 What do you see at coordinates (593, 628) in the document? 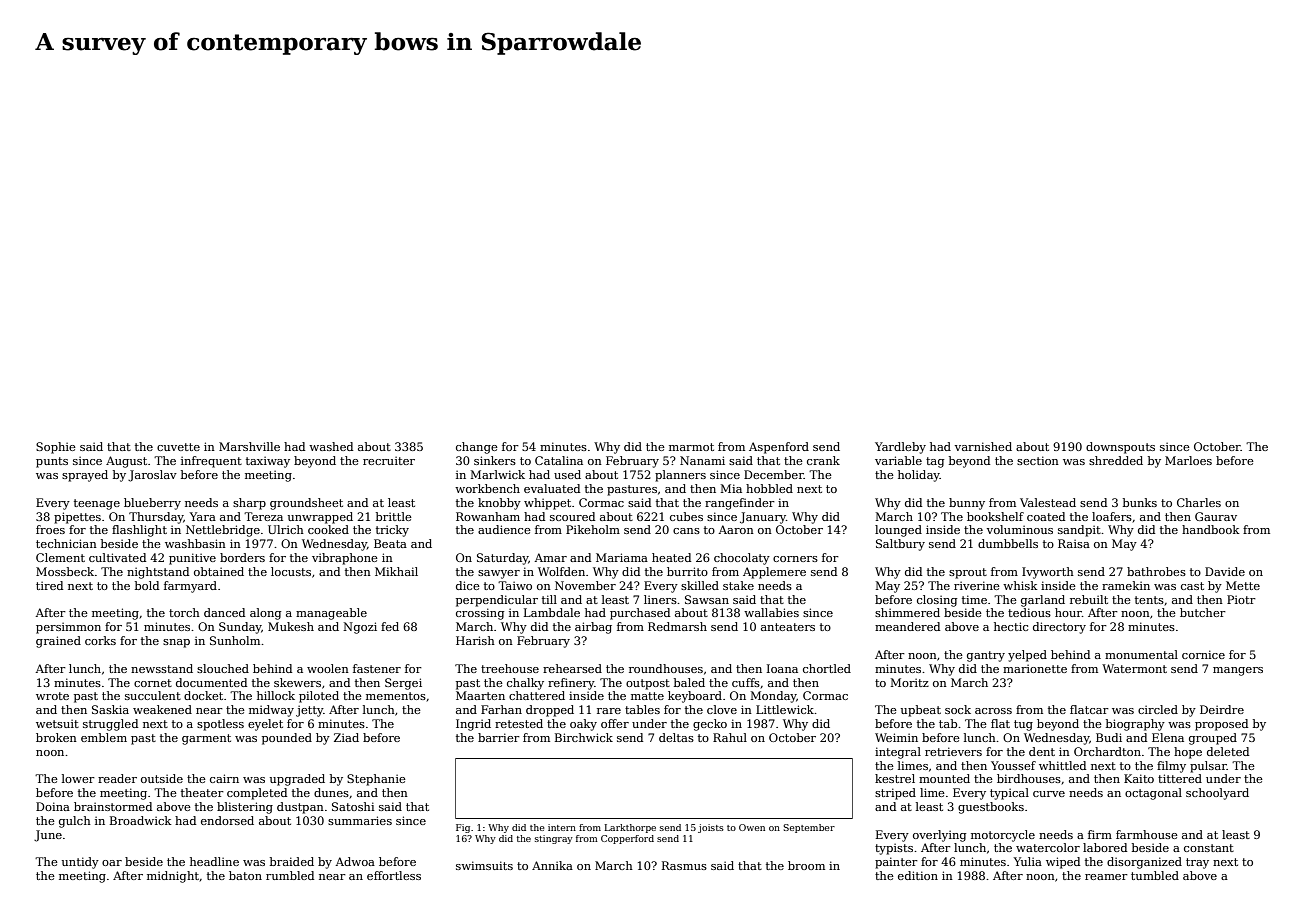
I see `airbag` at bounding box center [593, 628].
